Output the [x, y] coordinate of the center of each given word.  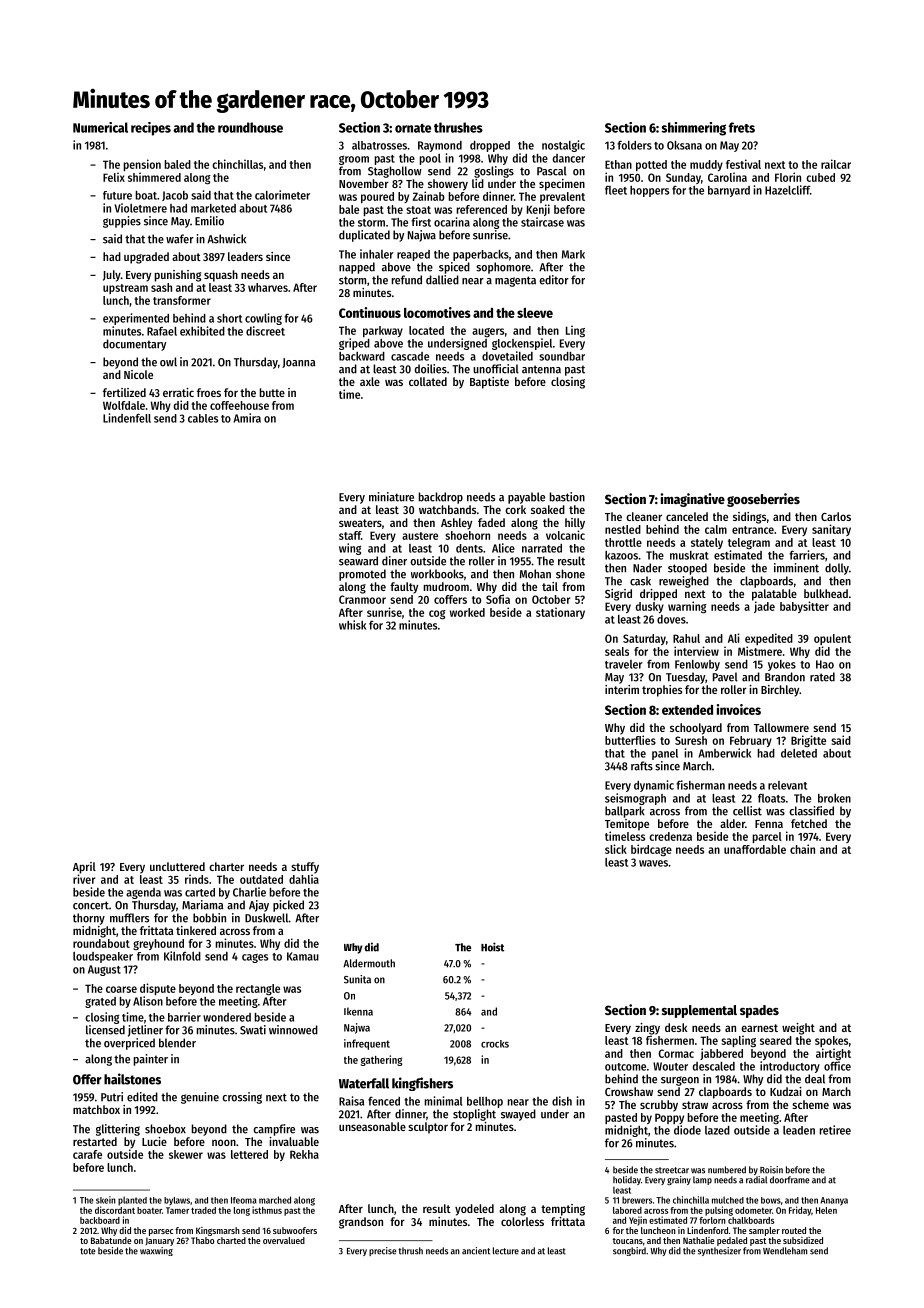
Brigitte [808, 741]
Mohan [535, 574]
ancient [476, 1251]
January [159, 1241]
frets [742, 127]
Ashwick [226, 239]
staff [350, 535]
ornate [413, 128]
